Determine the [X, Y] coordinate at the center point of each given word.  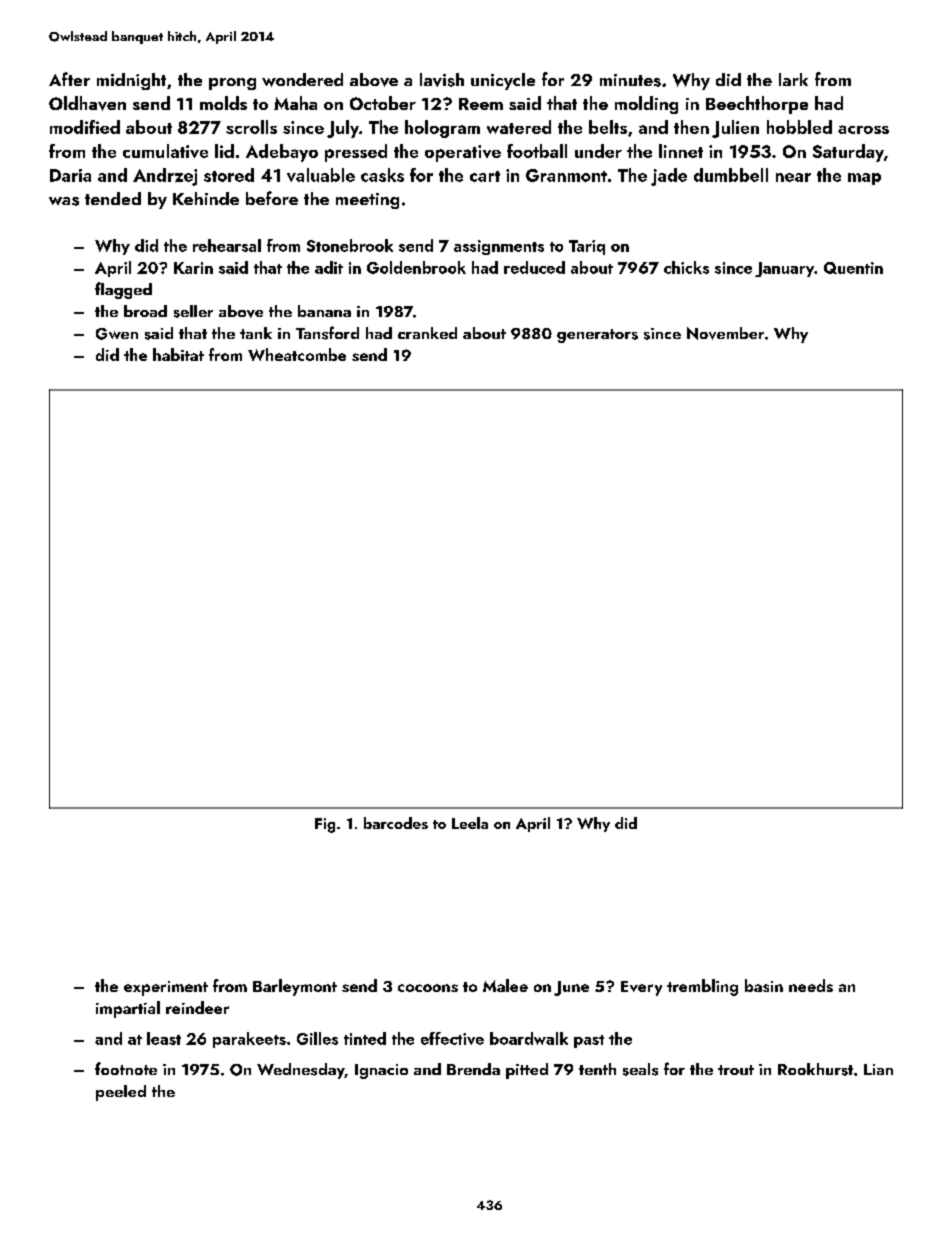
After [69, 79]
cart [485, 176]
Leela [470, 823]
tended [113, 198]
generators [597, 336]
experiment [166, 988]
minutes [630, 80]
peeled [121, 1093]
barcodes [396, 823]
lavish [442, 80]
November [725, 333]
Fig [325, 825]
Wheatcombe [297, 354]
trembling [702, 987]
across [863, 129]
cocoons [428, 988]
